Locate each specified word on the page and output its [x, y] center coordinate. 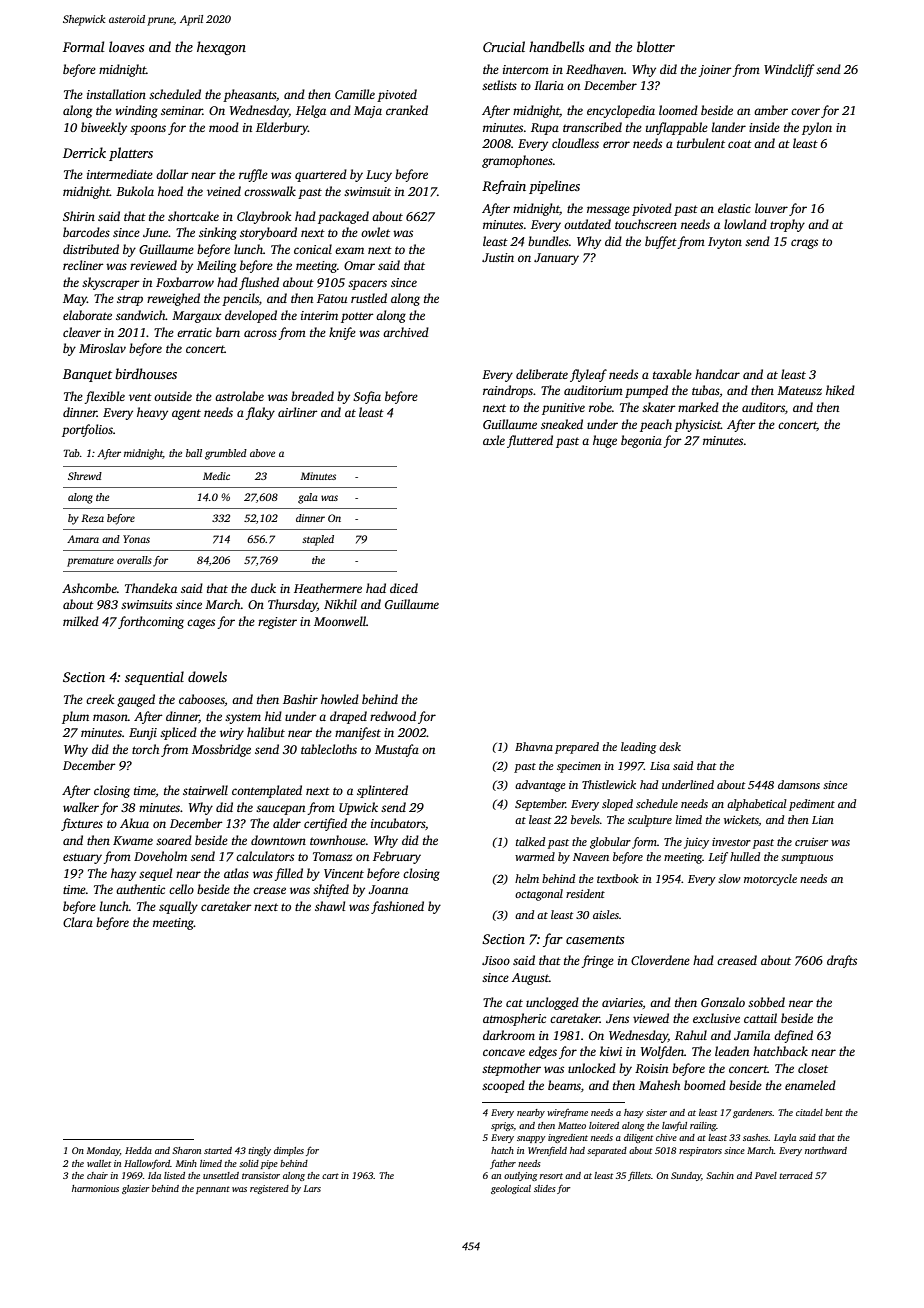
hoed [170, 191]
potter [357, 317]
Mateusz [799, 390]
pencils [240, 299]
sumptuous [807, 859]
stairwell [205, 790]
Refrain [504, 187]
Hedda [138, 1150]
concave [504, 1052]
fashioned [397, 907]
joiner [715, 71]
